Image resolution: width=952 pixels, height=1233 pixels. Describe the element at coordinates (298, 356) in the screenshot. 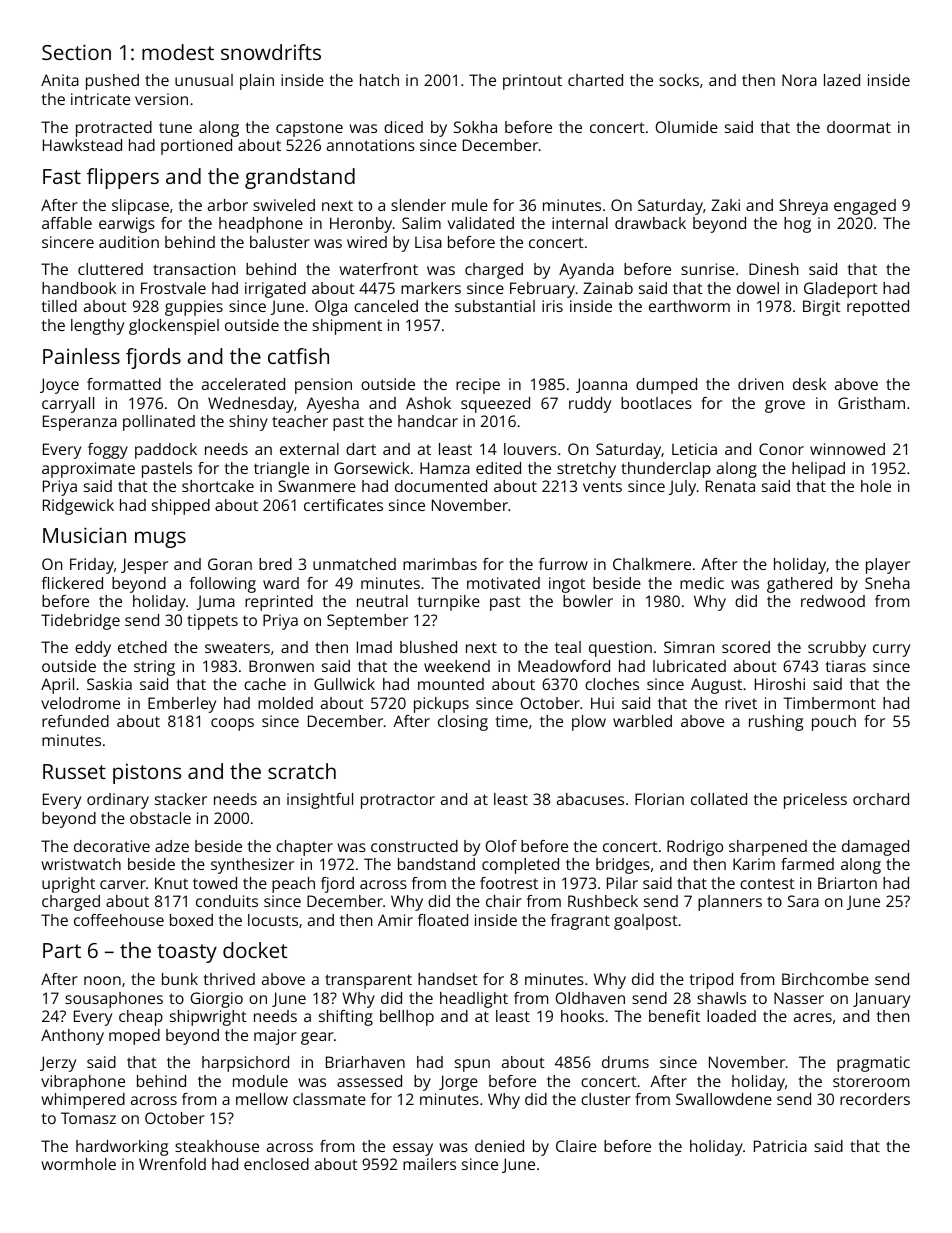

I see `catfish` at that location.
